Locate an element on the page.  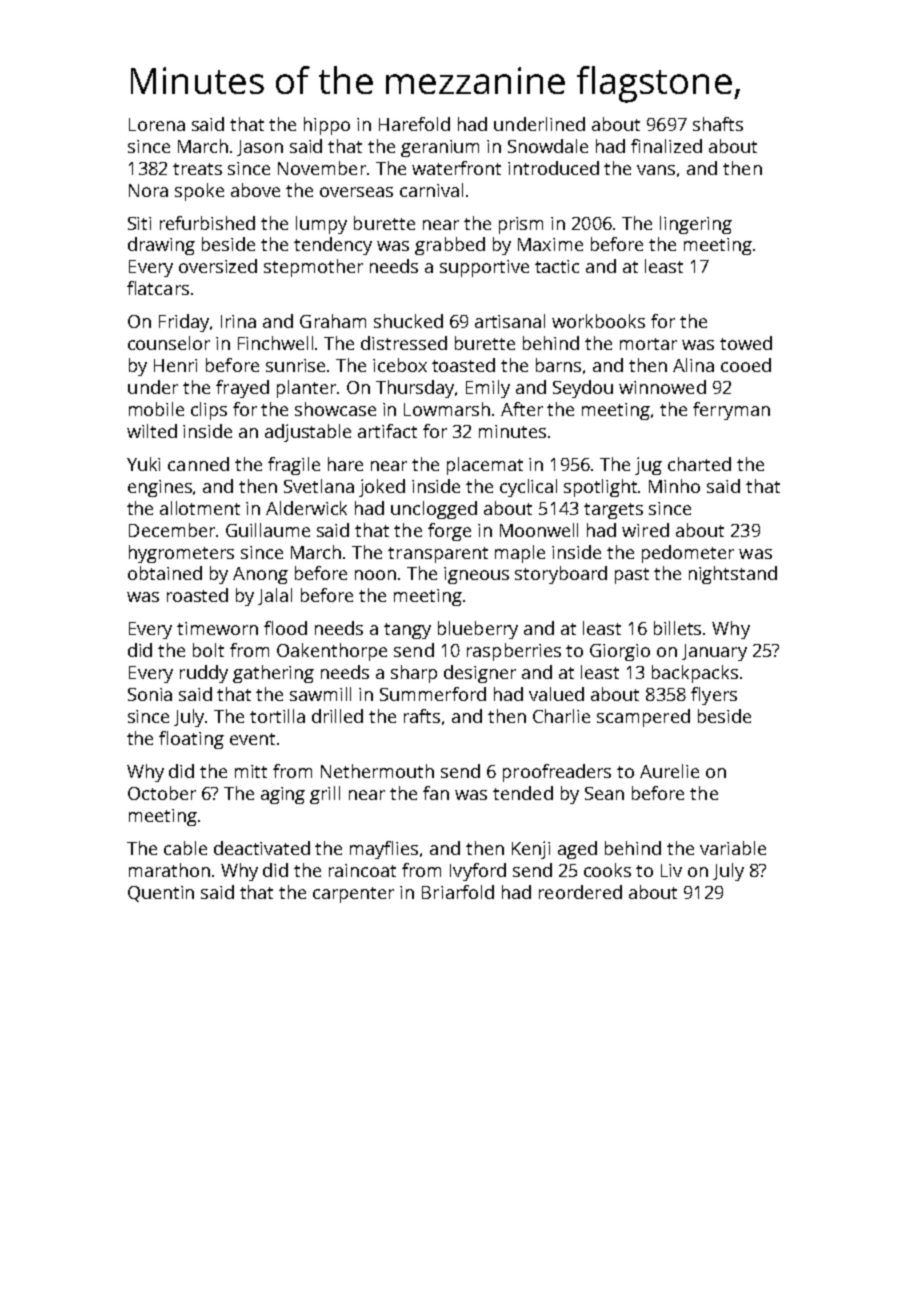
wired is located at coordinates (645, 530).
